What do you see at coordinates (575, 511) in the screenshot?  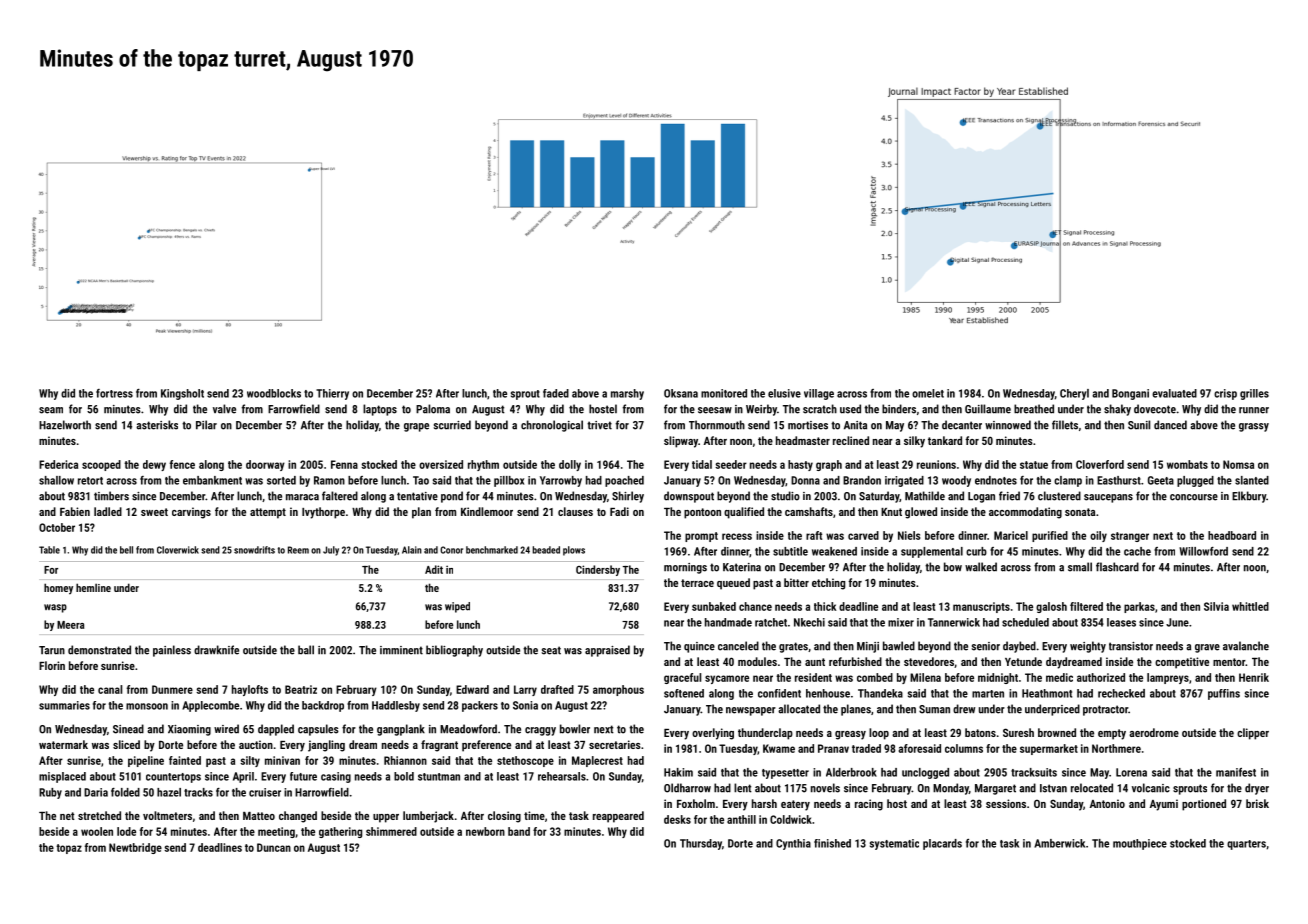 I see `clauses` at bounding box center [575, 511].
